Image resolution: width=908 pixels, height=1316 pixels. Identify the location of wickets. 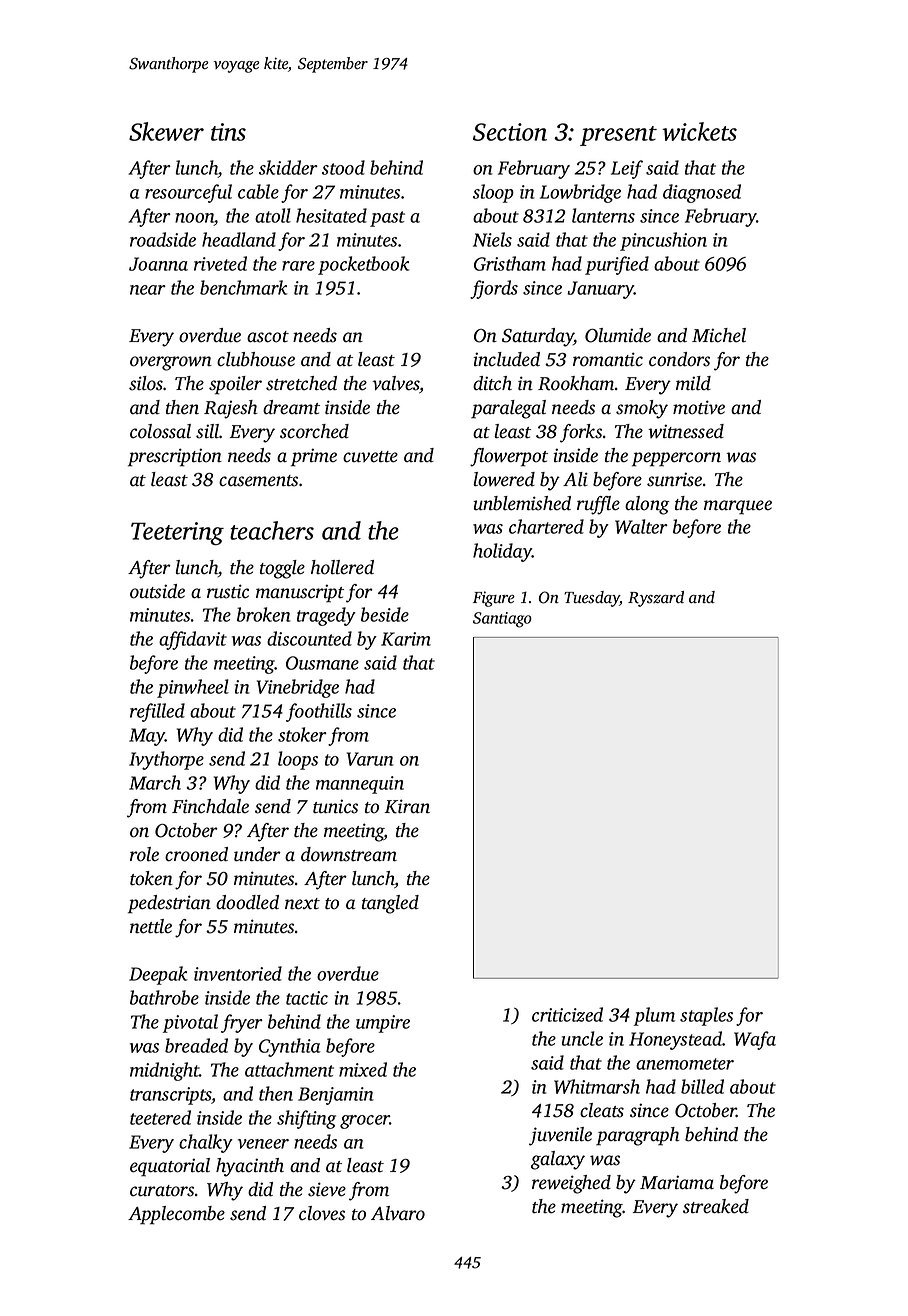
(699, 131).
